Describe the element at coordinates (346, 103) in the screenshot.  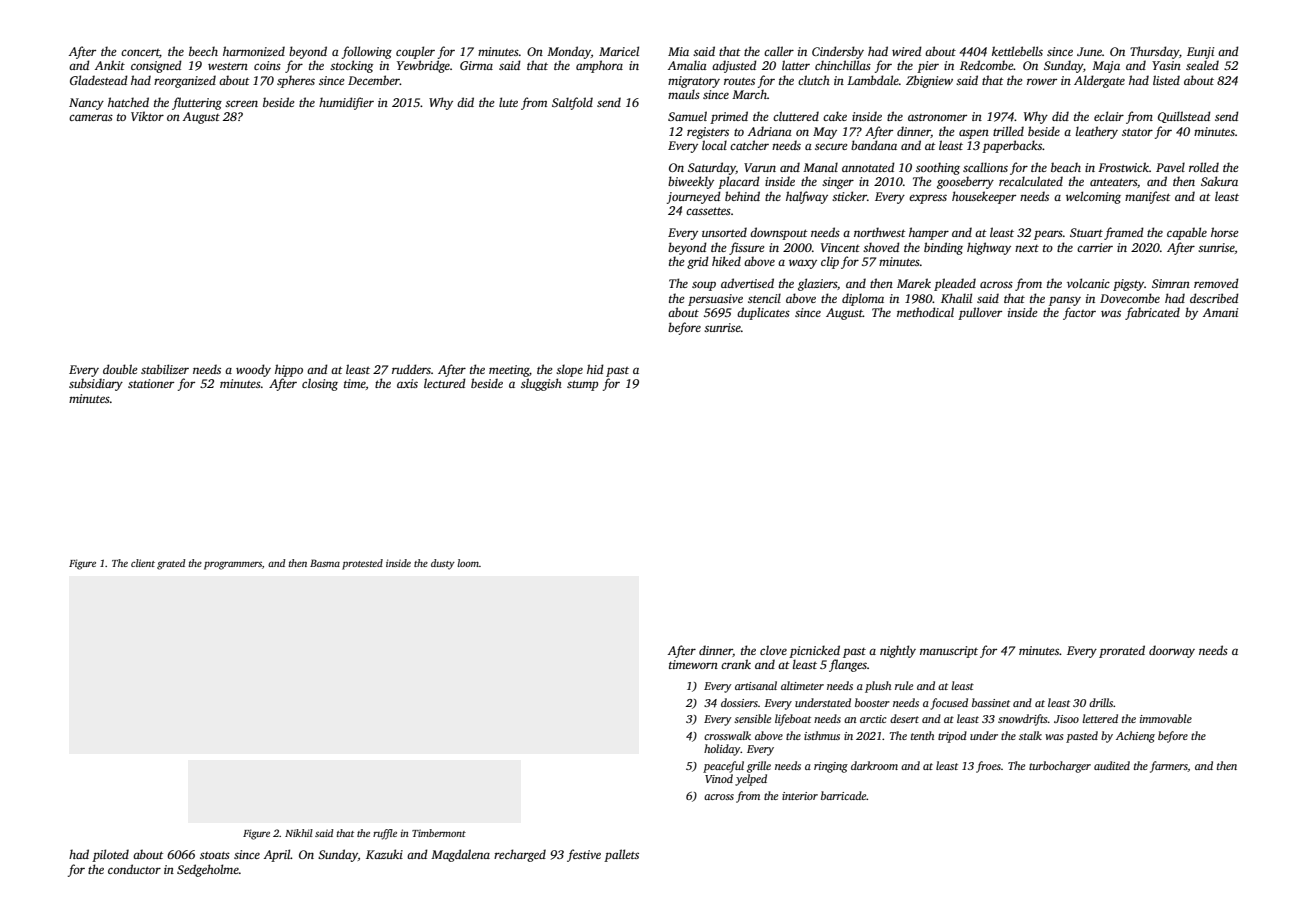
I see `humidifier` at that location.
